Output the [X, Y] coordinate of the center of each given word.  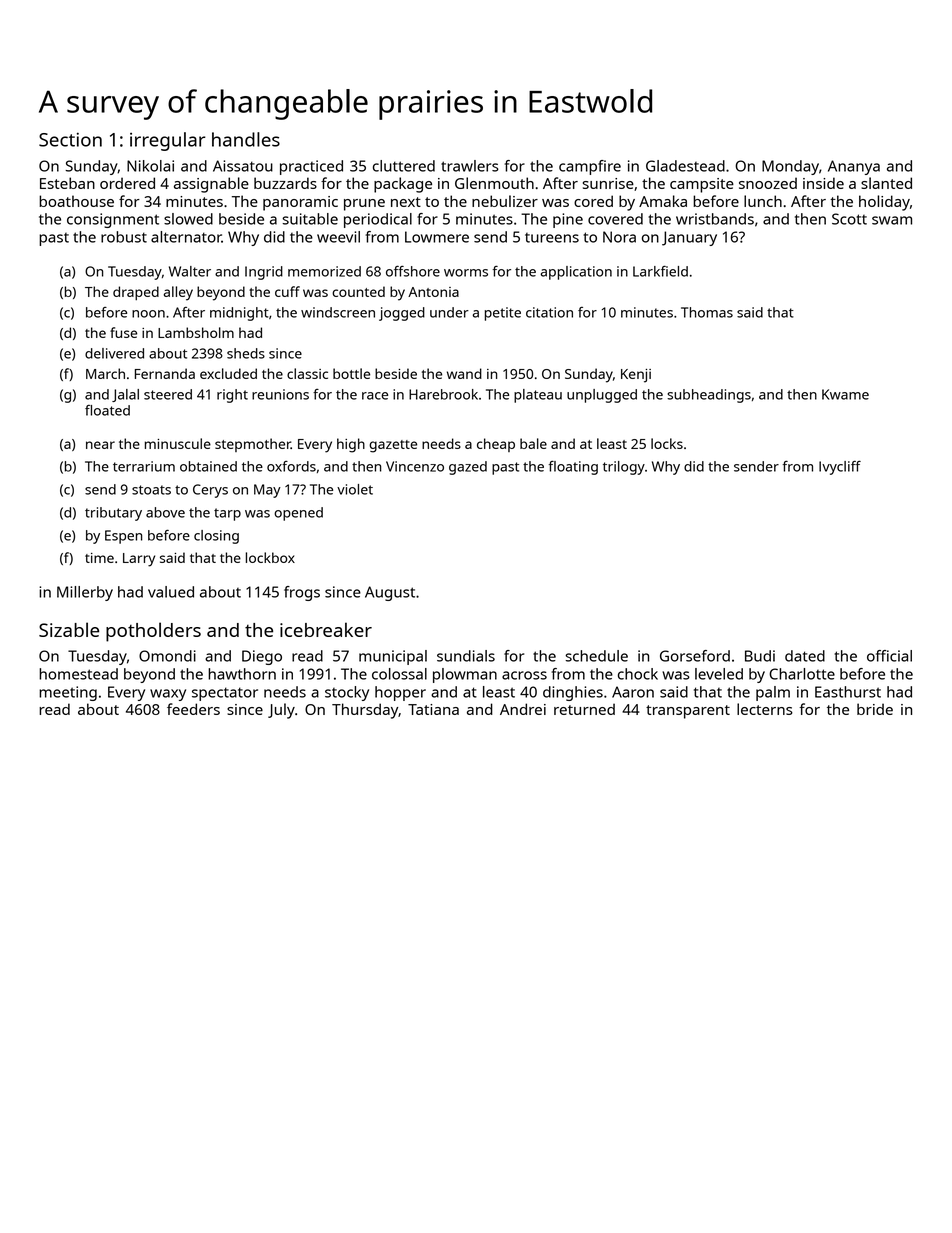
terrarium [144, 466]
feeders [193, 709]
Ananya [854, 167]
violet [355, 489]
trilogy [624, 468]
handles [246, 139]
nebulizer [505, 201]
